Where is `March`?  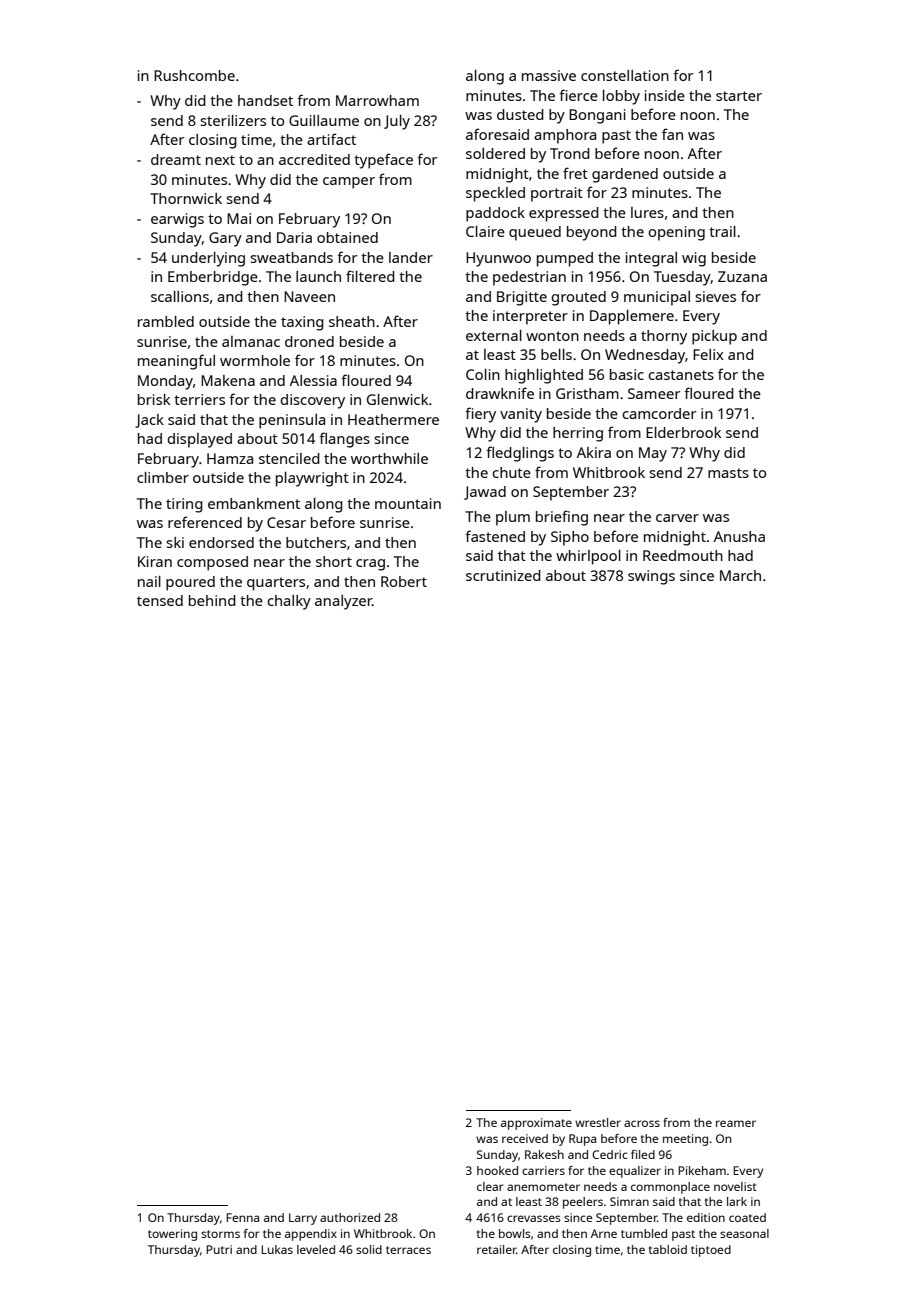 March is located at coordinates (740, 575).
